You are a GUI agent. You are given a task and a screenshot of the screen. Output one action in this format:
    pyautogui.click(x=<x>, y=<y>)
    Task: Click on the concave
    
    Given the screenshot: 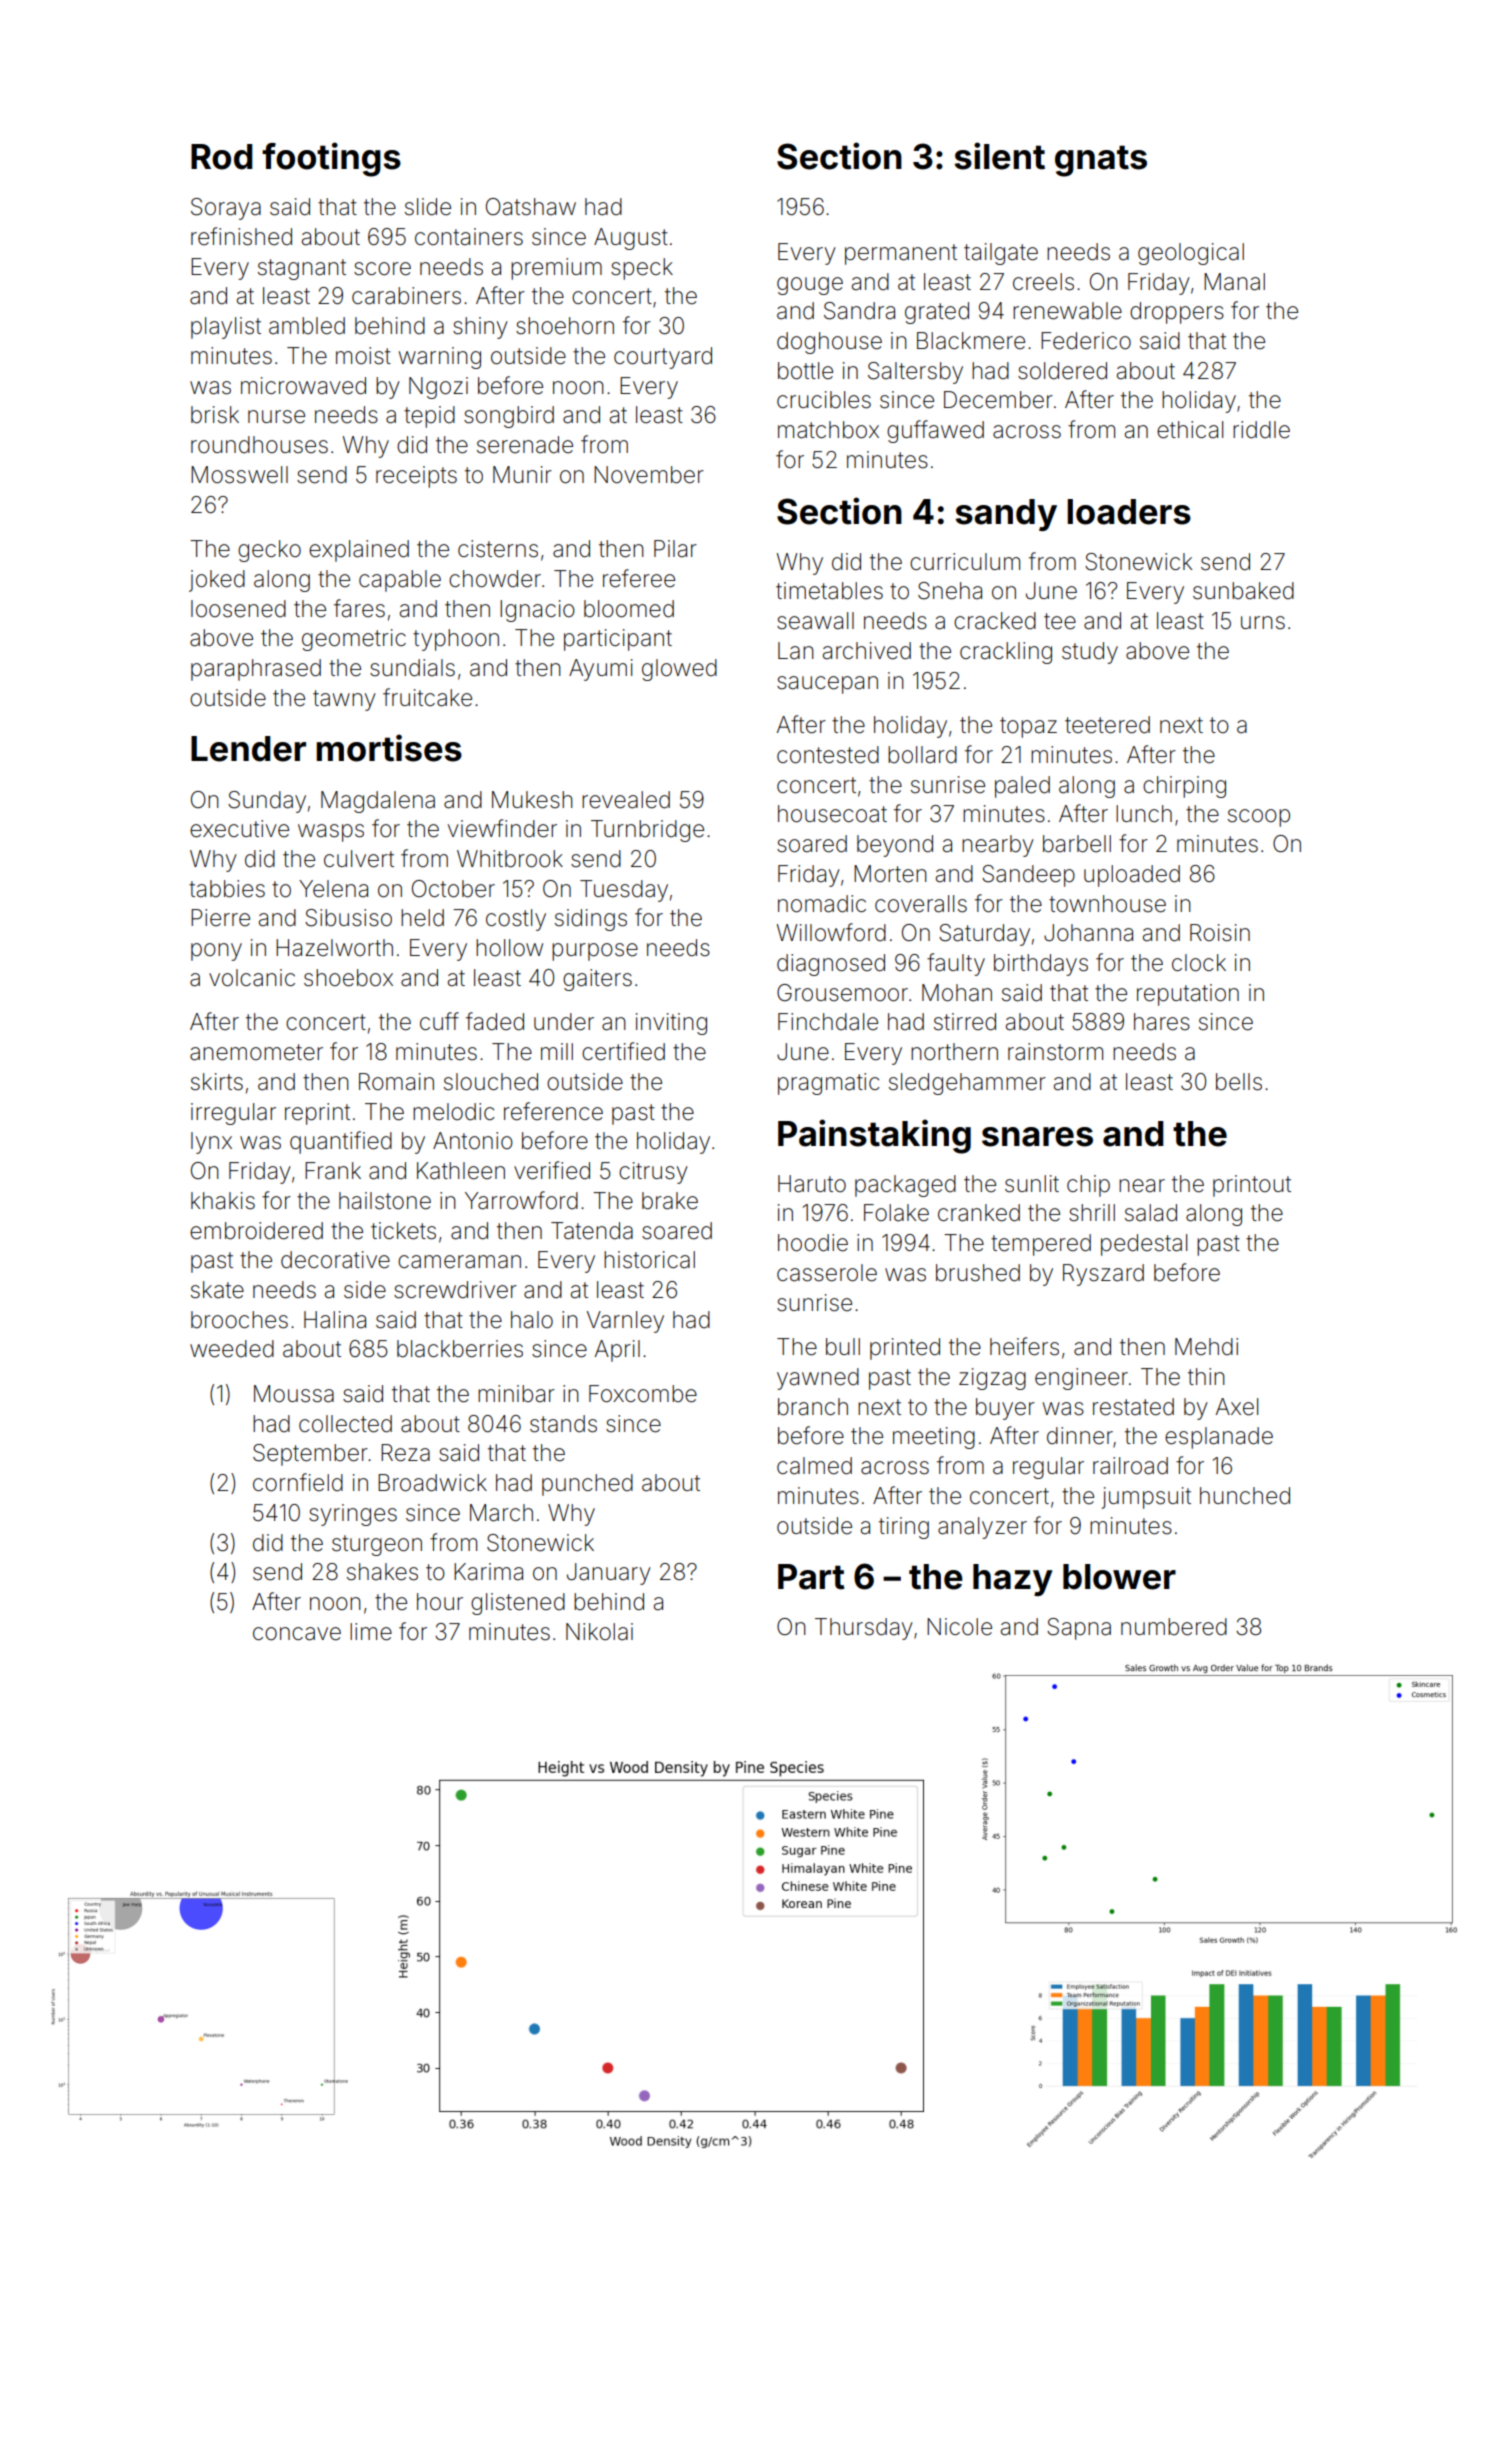 What is the action you would take?
    pyautogui.click(x=297, y=1634)
